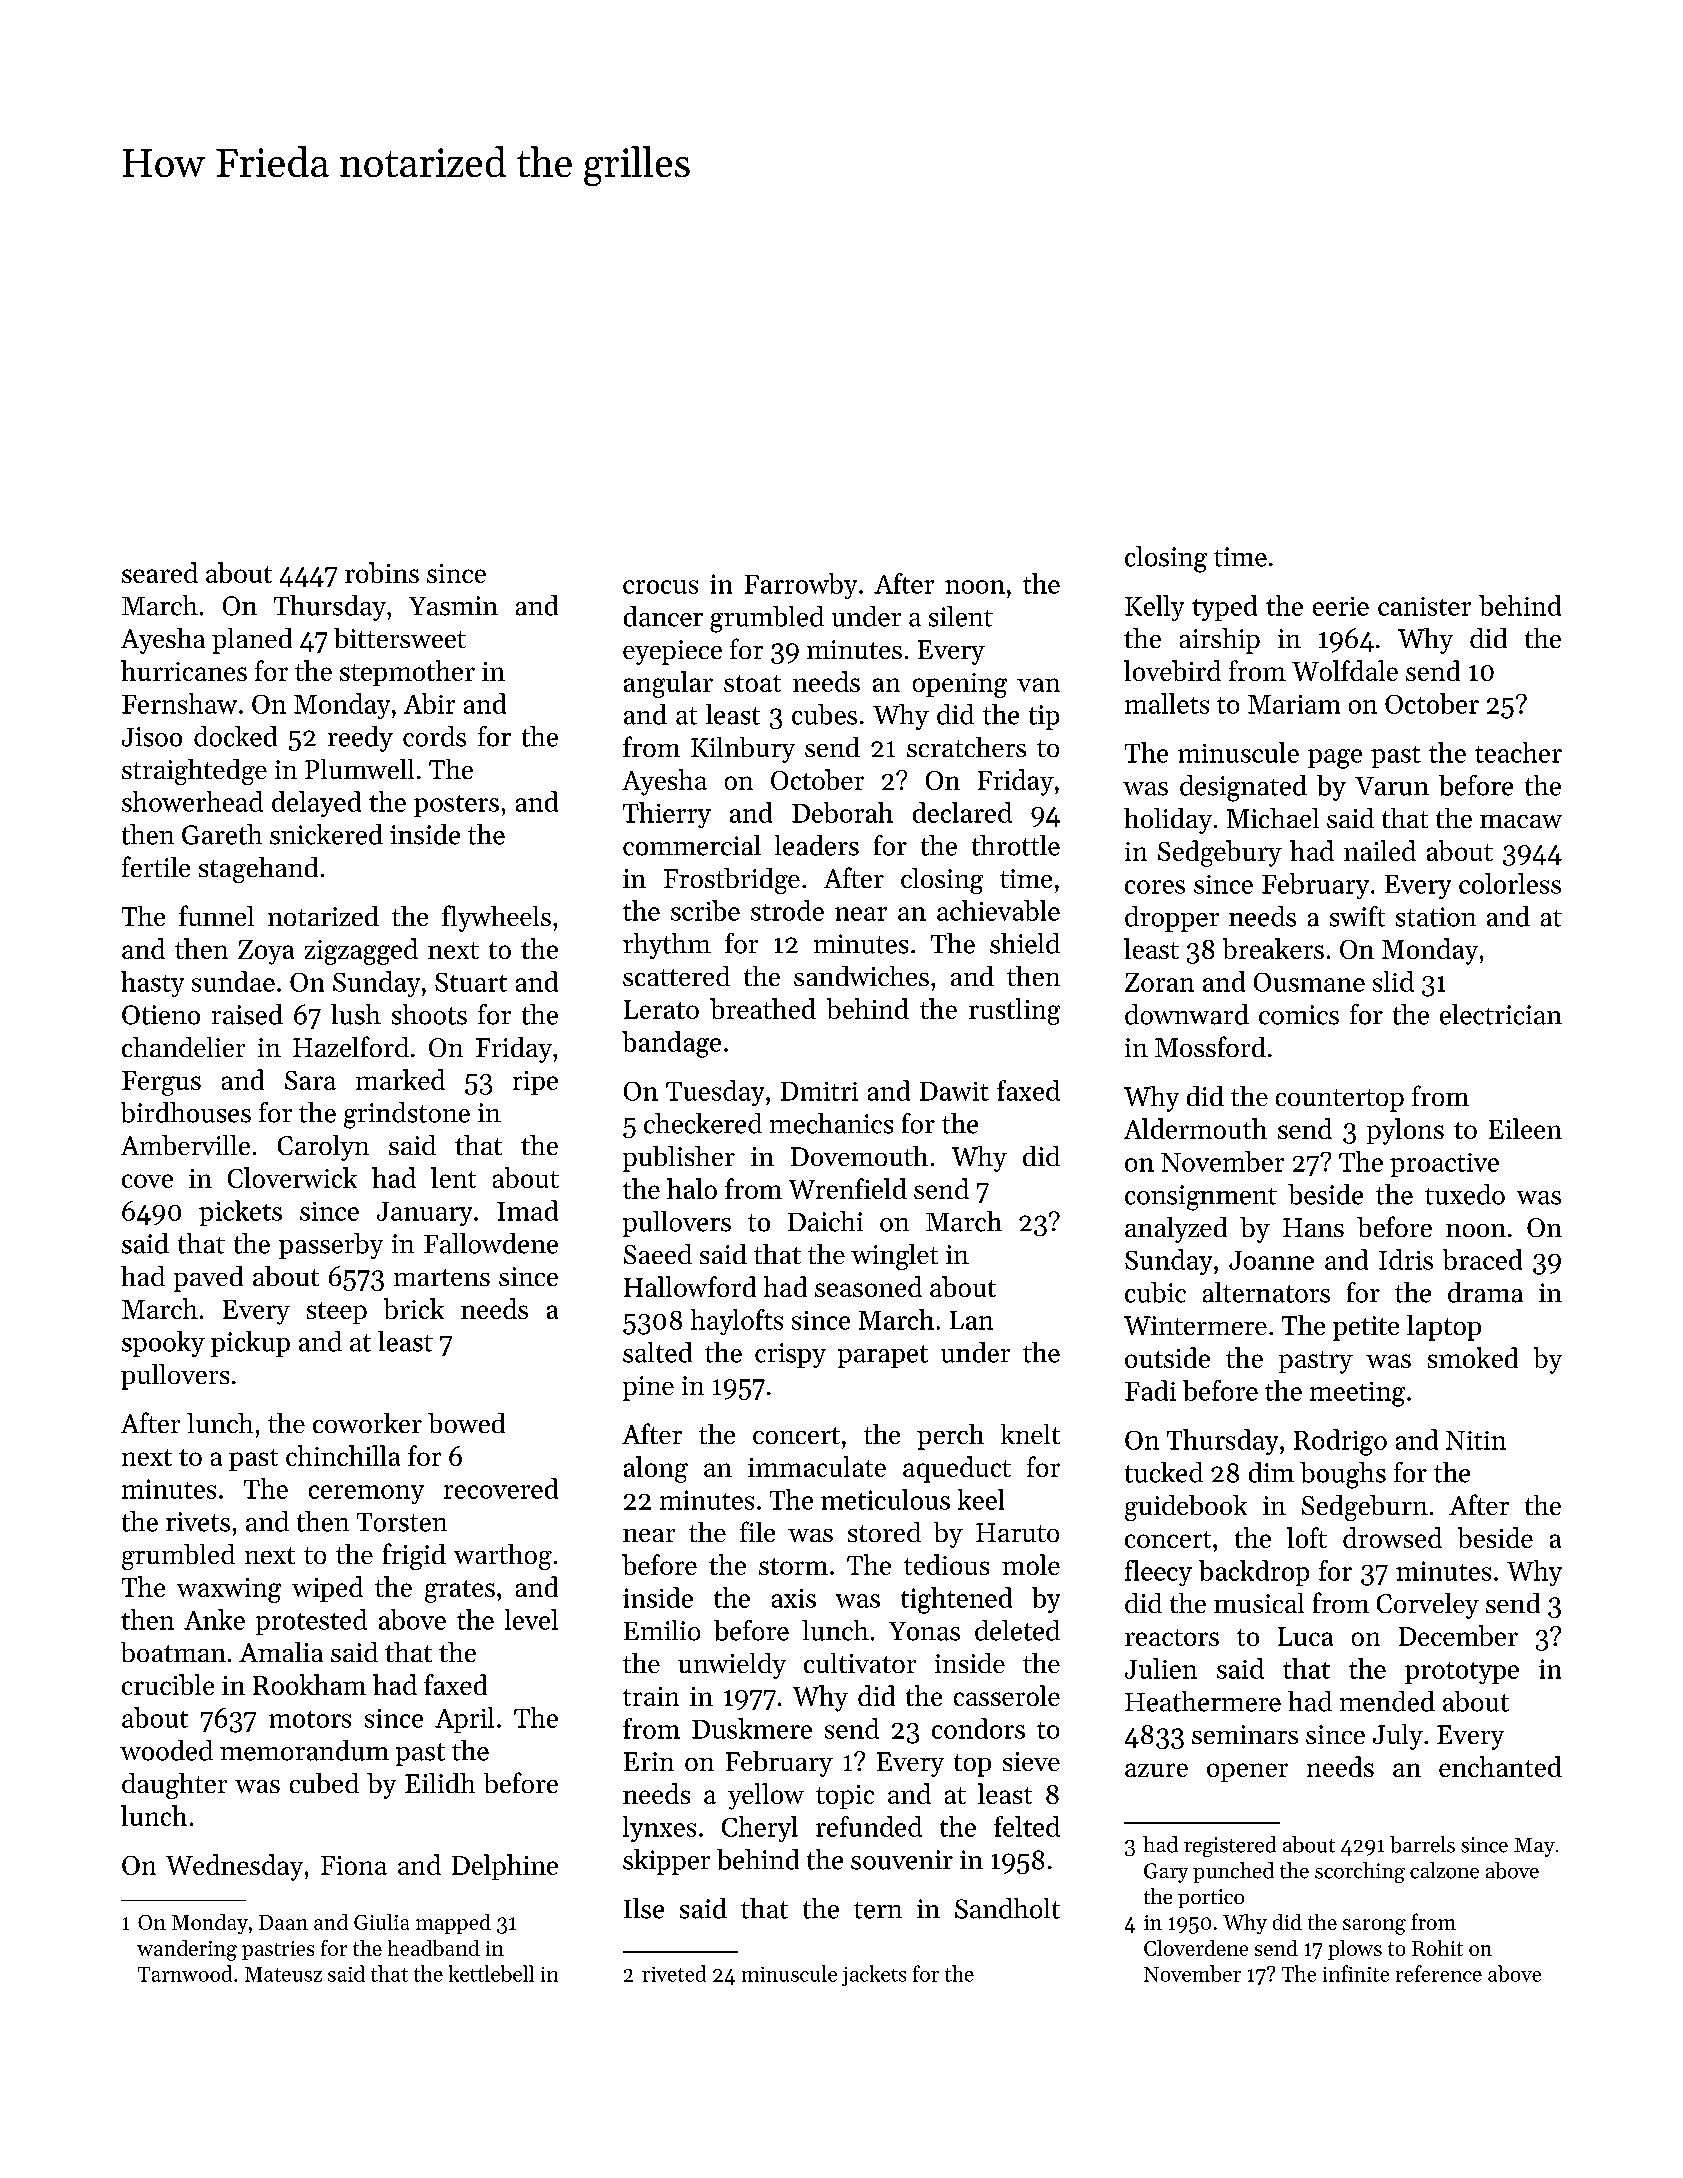 This image has height=2178, width=1683. I want to click on cords, so click(434, 736).
